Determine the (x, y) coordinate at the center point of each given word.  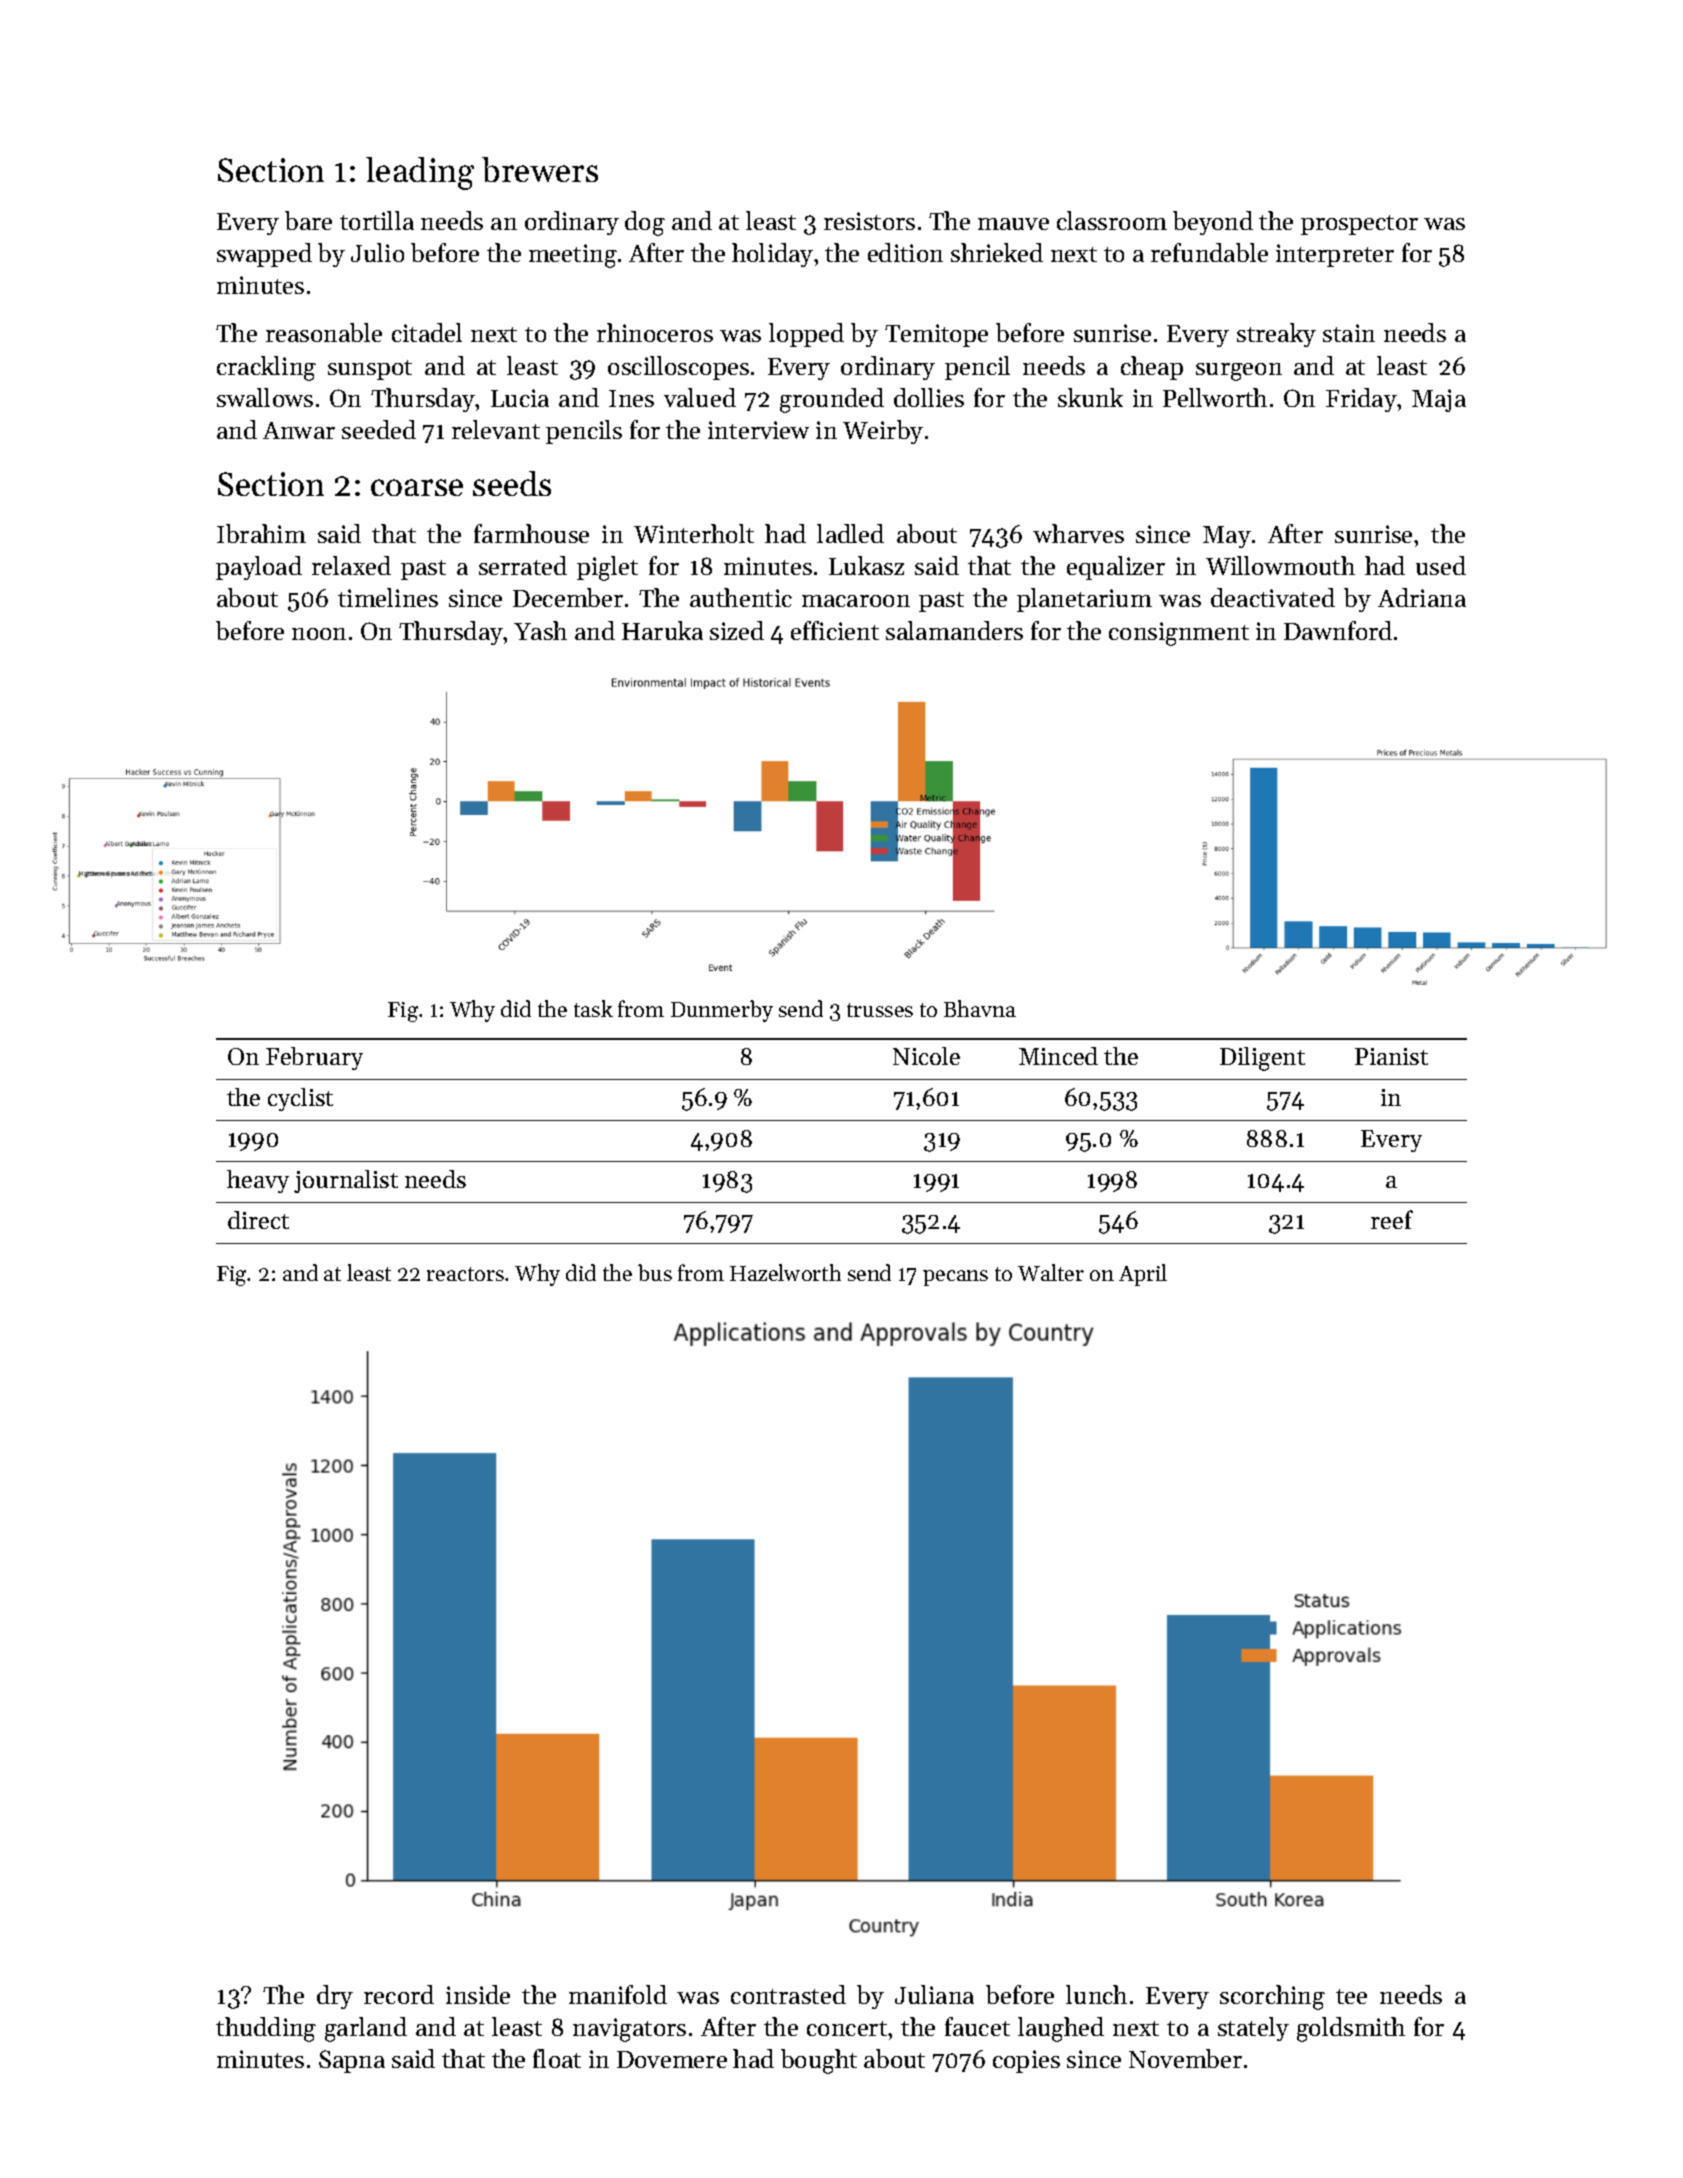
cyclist (300, 1099)
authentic (741, 597)
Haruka (662, 630)
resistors (869, 221)
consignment (1179, 634)
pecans (955, 1278)
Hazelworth (785, 1272)
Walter (1051, 1272)
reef (1392, 1219)
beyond (1213, 223)
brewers (540, 169)
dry (335, 1997)
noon (319, 634)
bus (655, 1272)
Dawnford (1338, 630)
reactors (465, 1274)
